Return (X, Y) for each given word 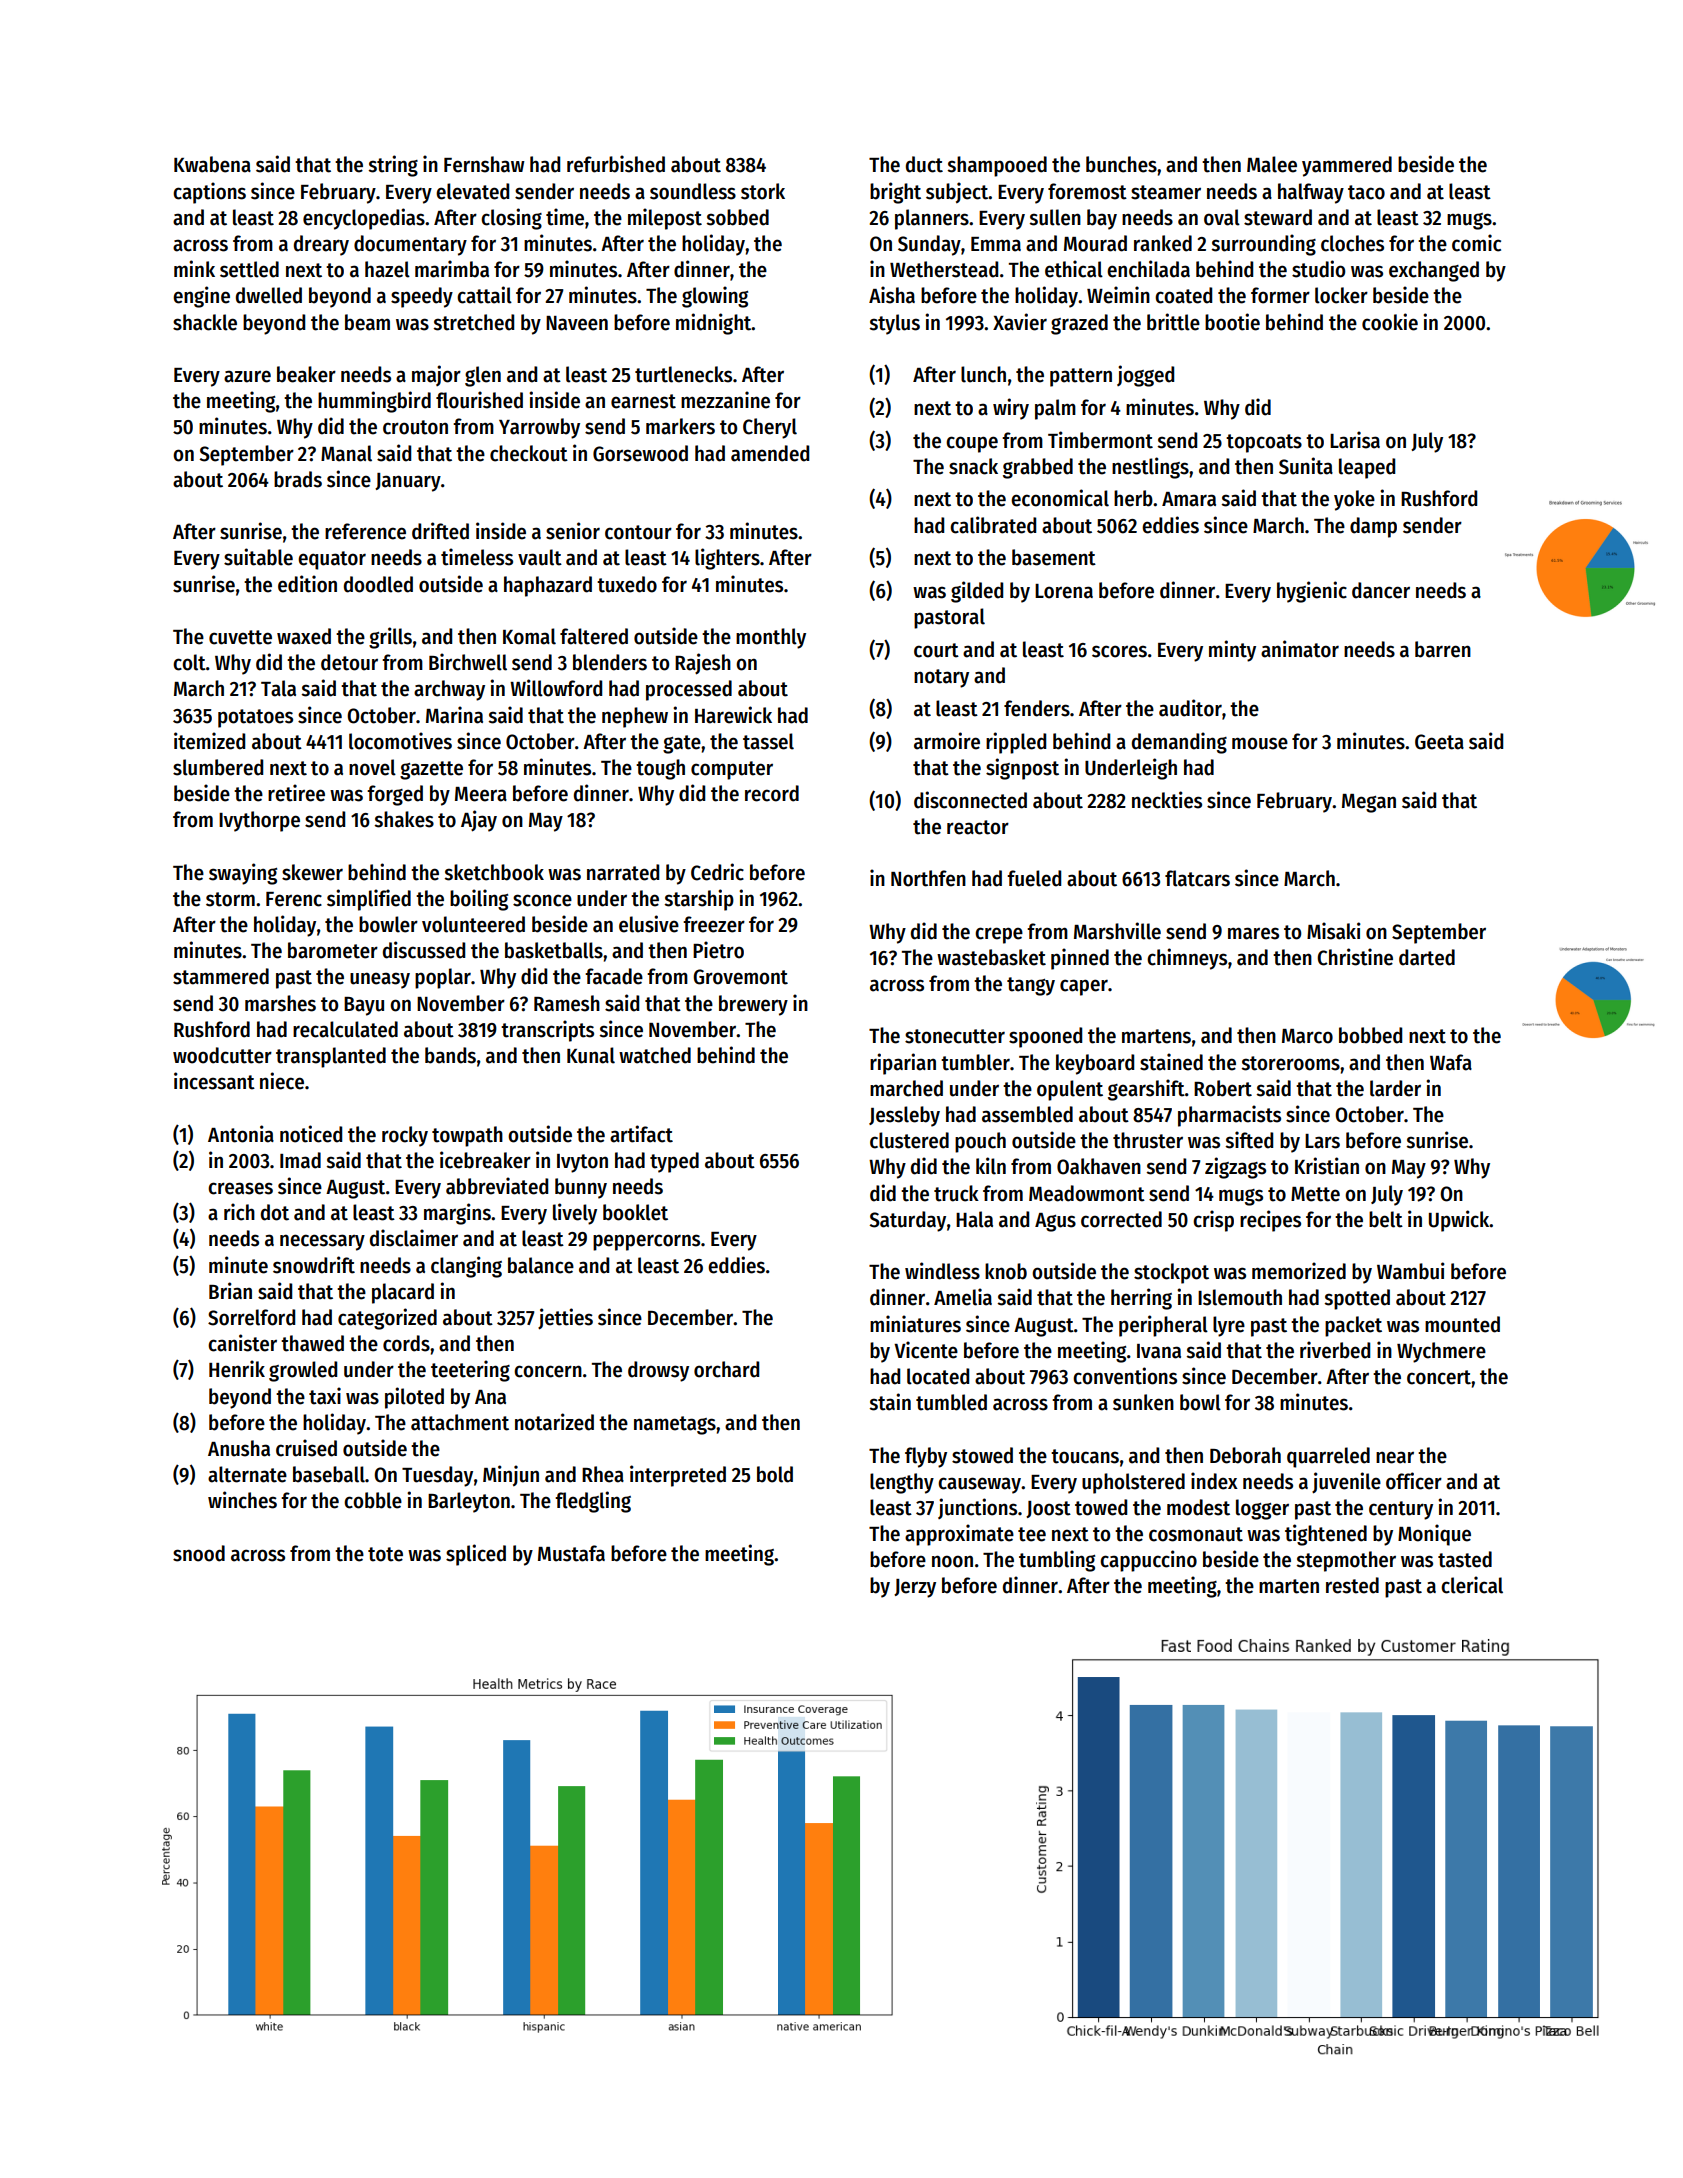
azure (247, 376)
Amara (1189, 499)
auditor (1190, 708)
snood (199, 1553)
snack (973, 466)
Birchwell (468, 662)
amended (770, 453)
